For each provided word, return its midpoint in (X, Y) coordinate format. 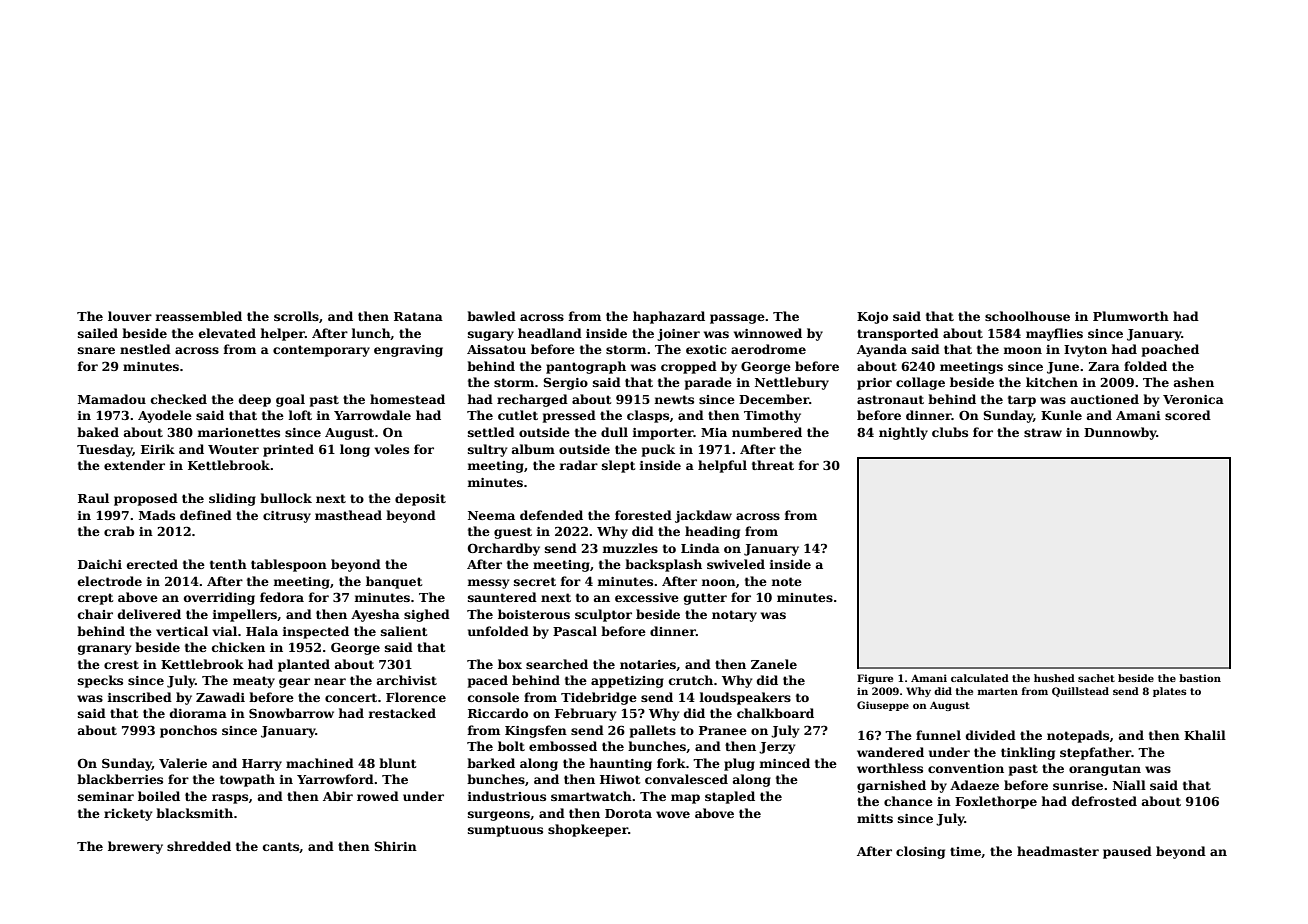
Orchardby (504, 549)
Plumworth (1131, 316)
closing (920, 852)
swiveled (736, 564)
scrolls (296, 316)
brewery (135, 847)
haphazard (669, 317)
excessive (647, 597)
